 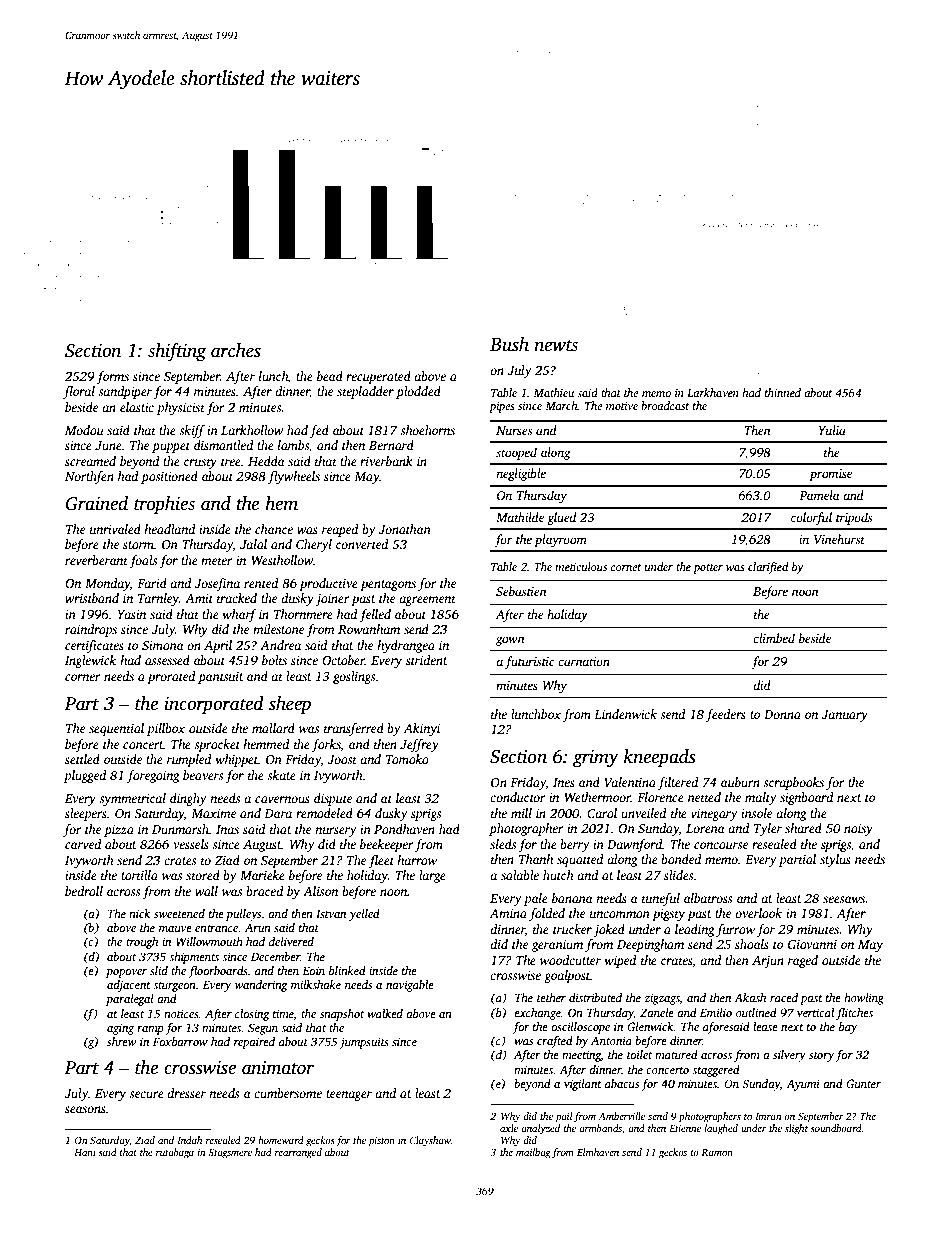 I want to click on shifting, so click(x=177, y=352).
